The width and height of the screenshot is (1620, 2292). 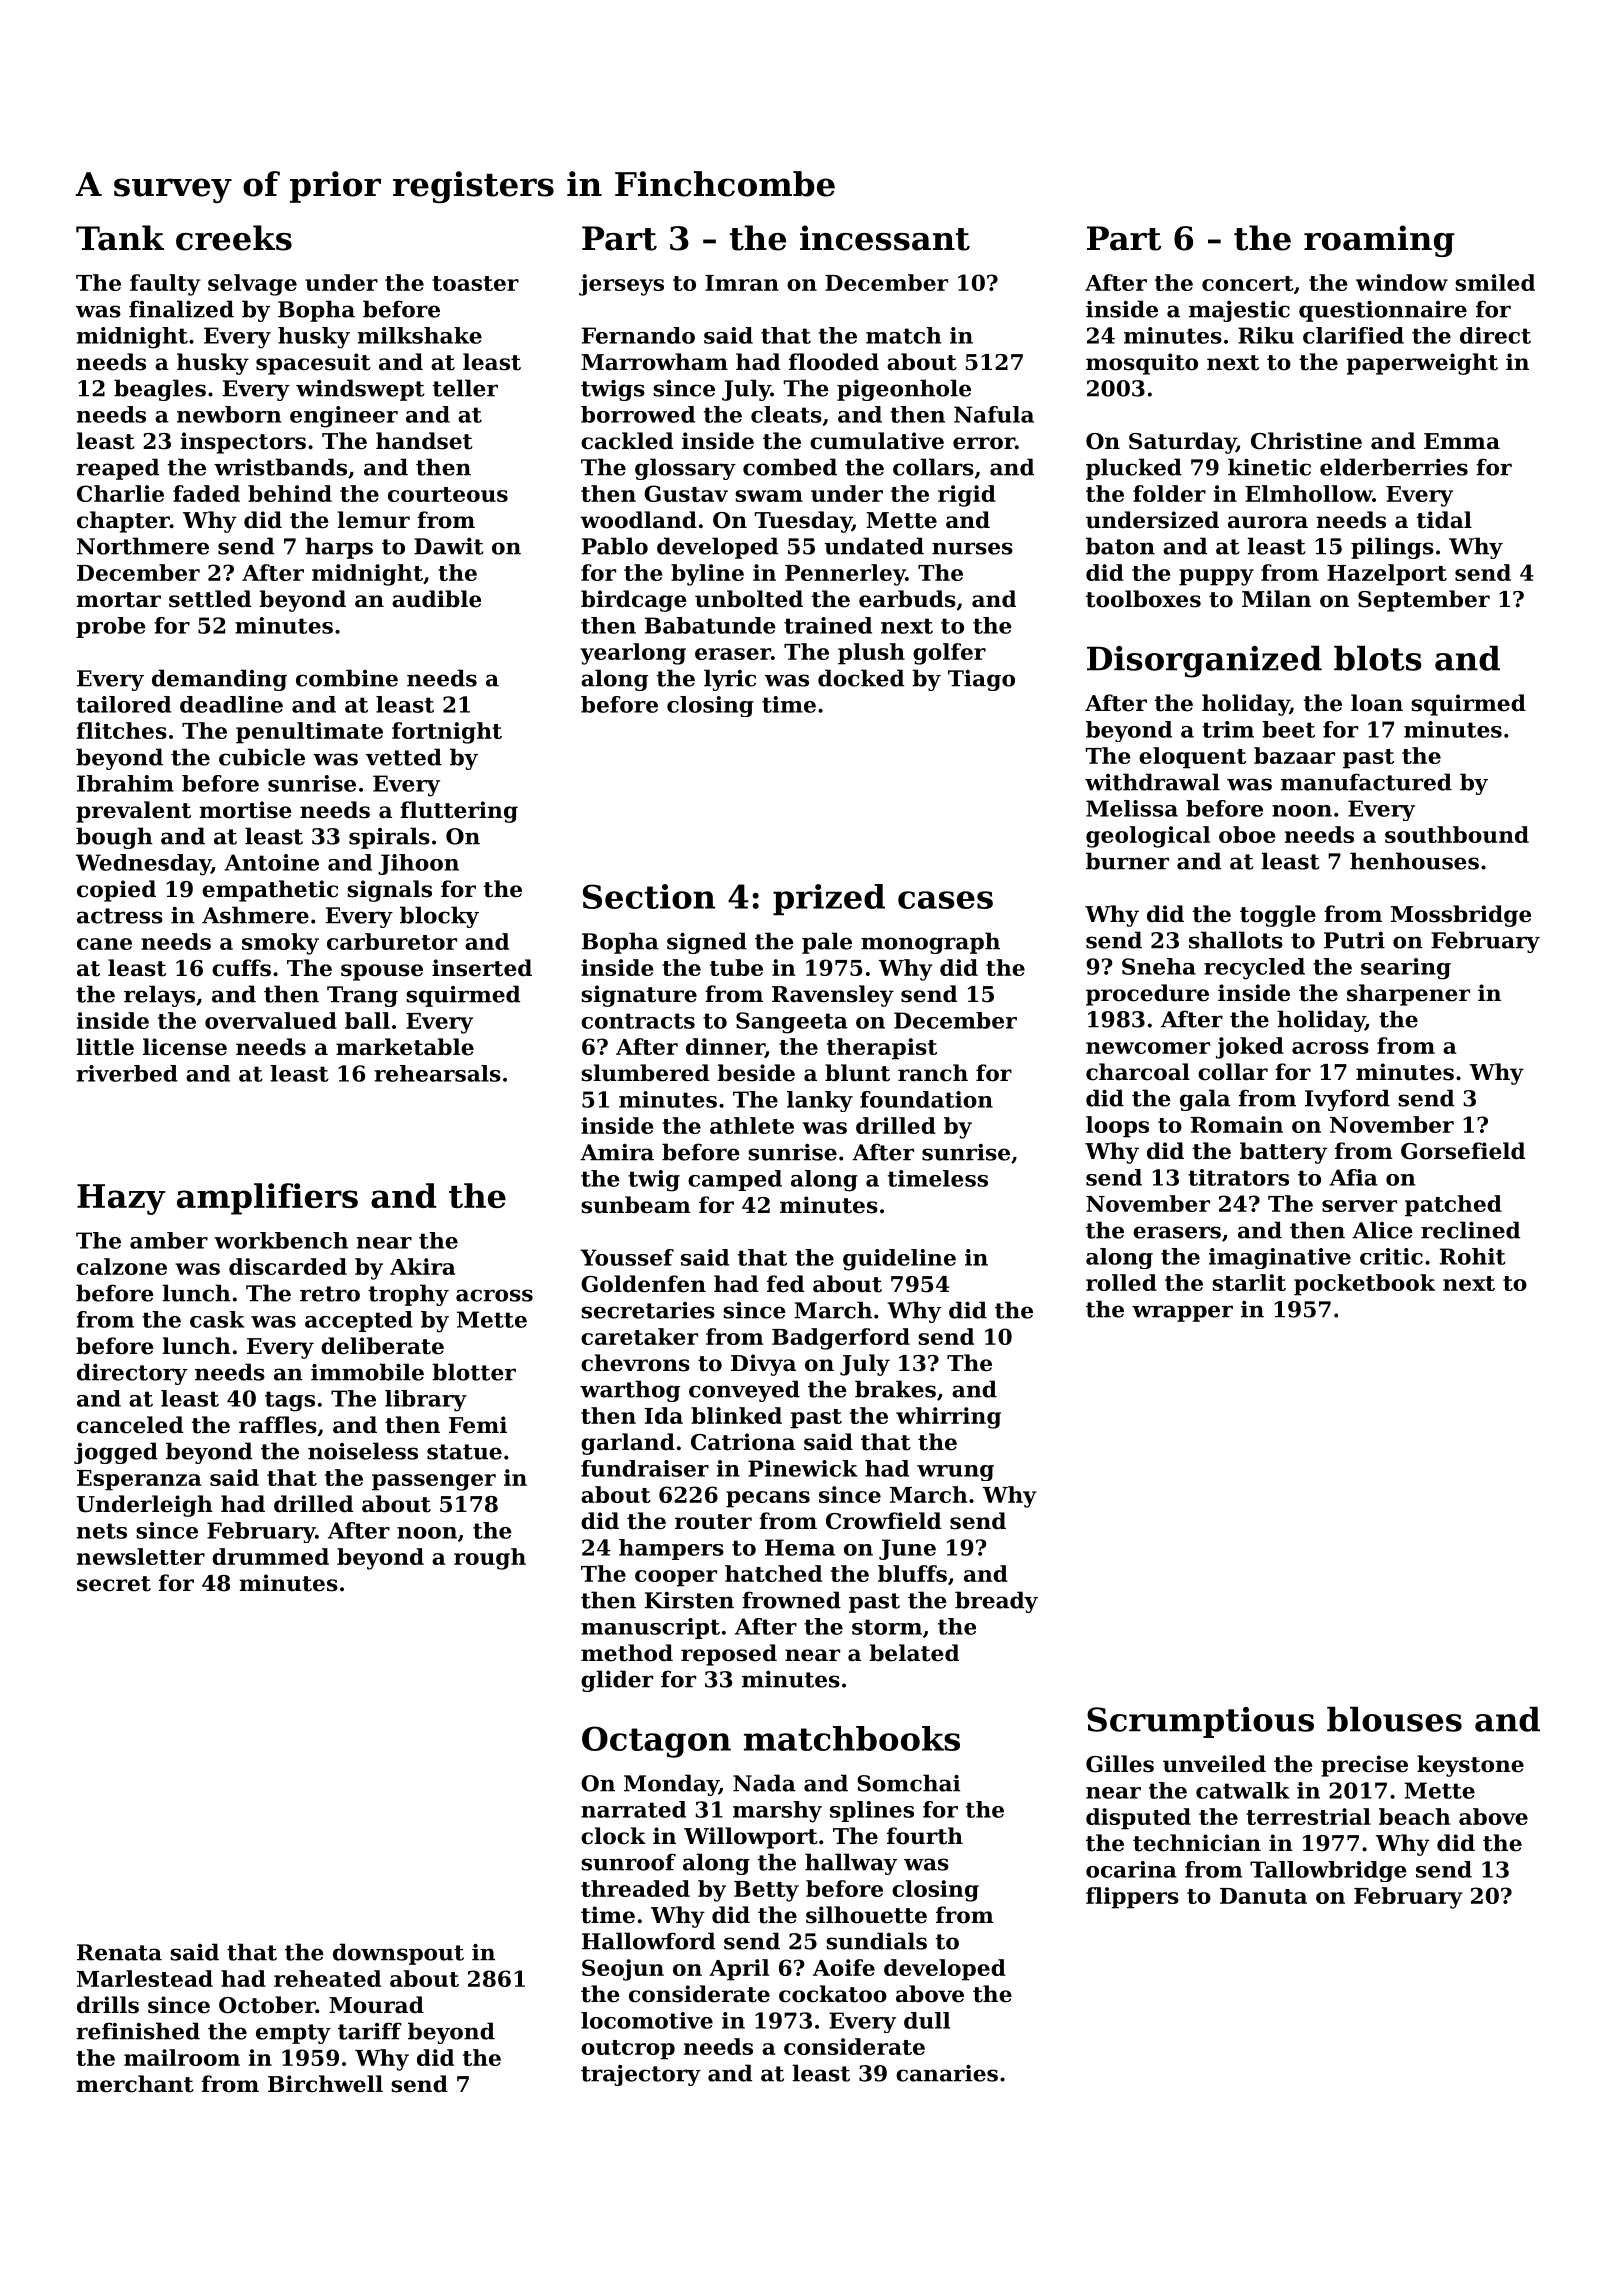 What do you see at coordinates (949, 654) in the screenshot?
I see `golfer` at bounding box center [949, 654].
